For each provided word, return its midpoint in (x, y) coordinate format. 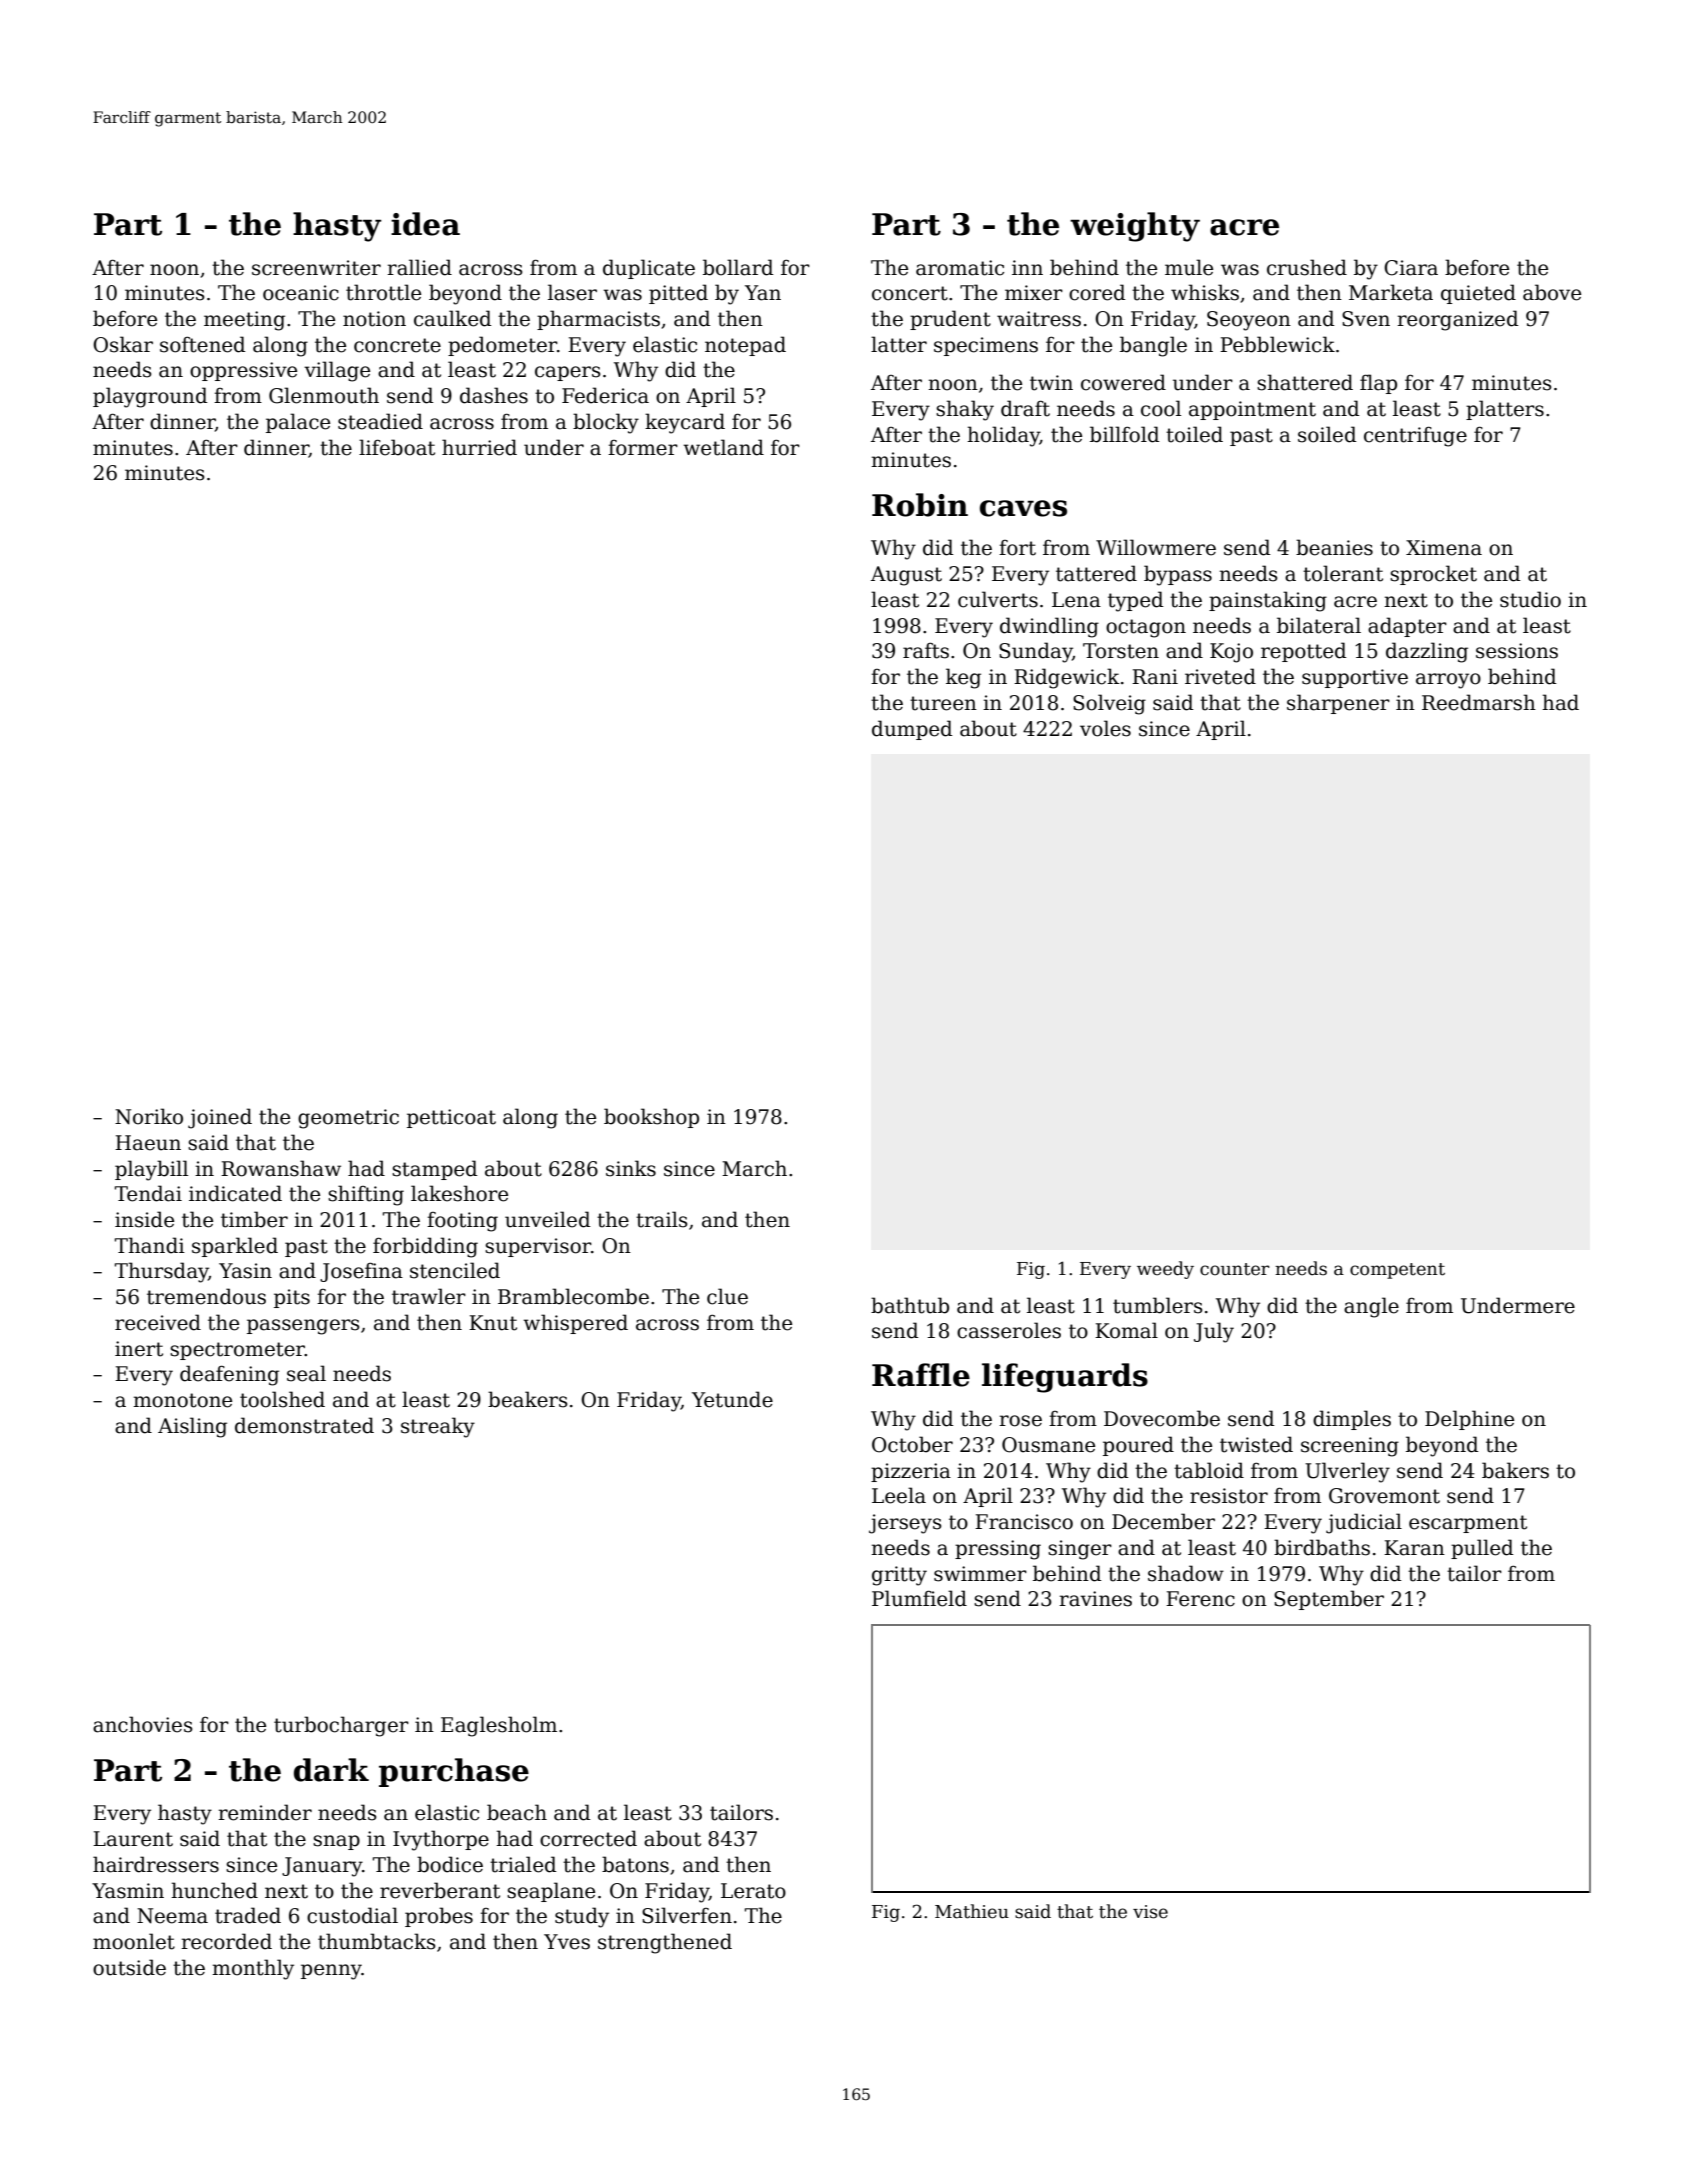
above (1552, 292)
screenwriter (316, 268)
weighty (1135, 227)
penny (331, 1972)
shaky (965, 410)
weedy (1165, 1270)
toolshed (282, 1399)
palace (298, 423)
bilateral (1319, 625)
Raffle (921, 1375)
